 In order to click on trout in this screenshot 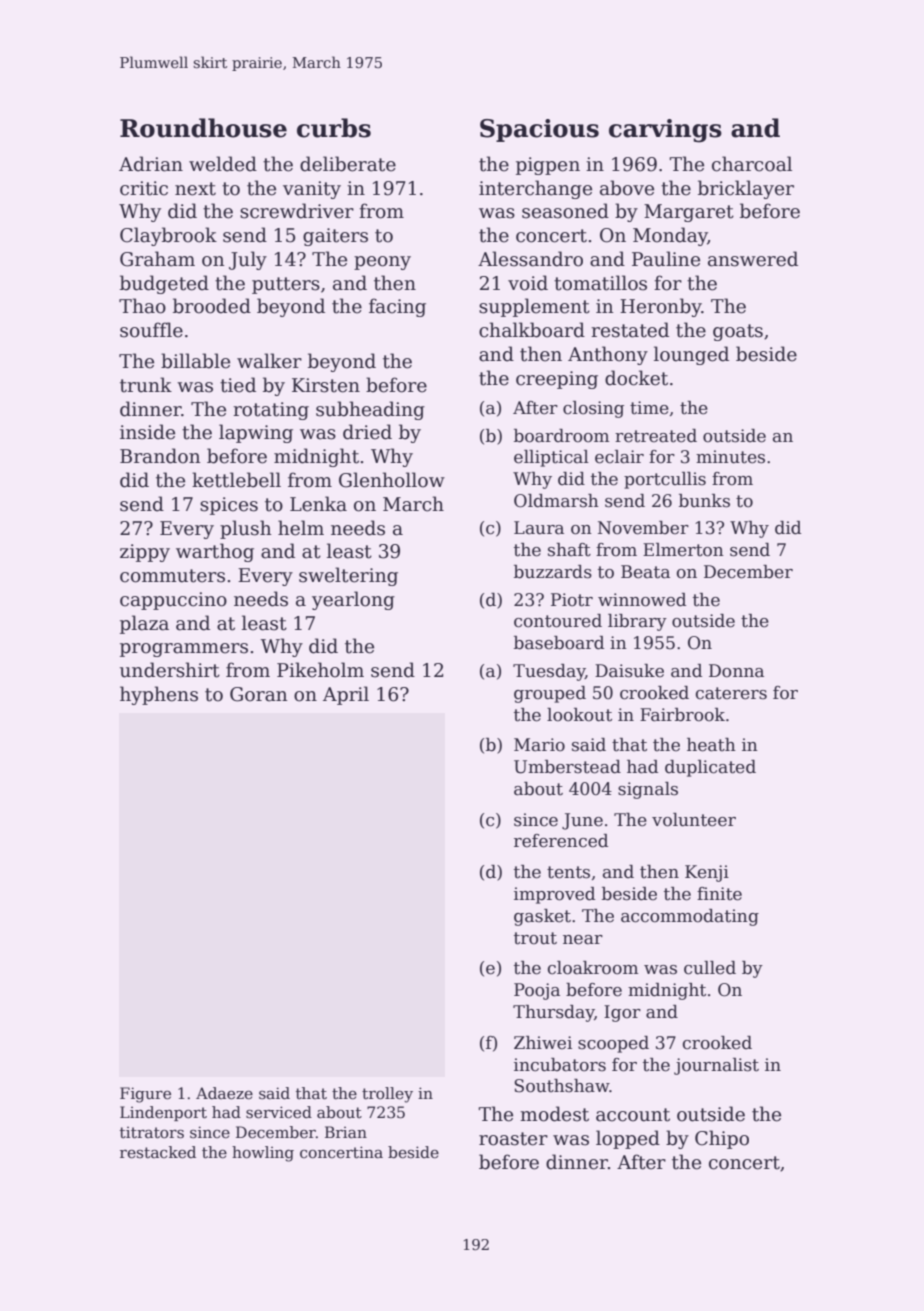, I will do `click(535, 938)`.
